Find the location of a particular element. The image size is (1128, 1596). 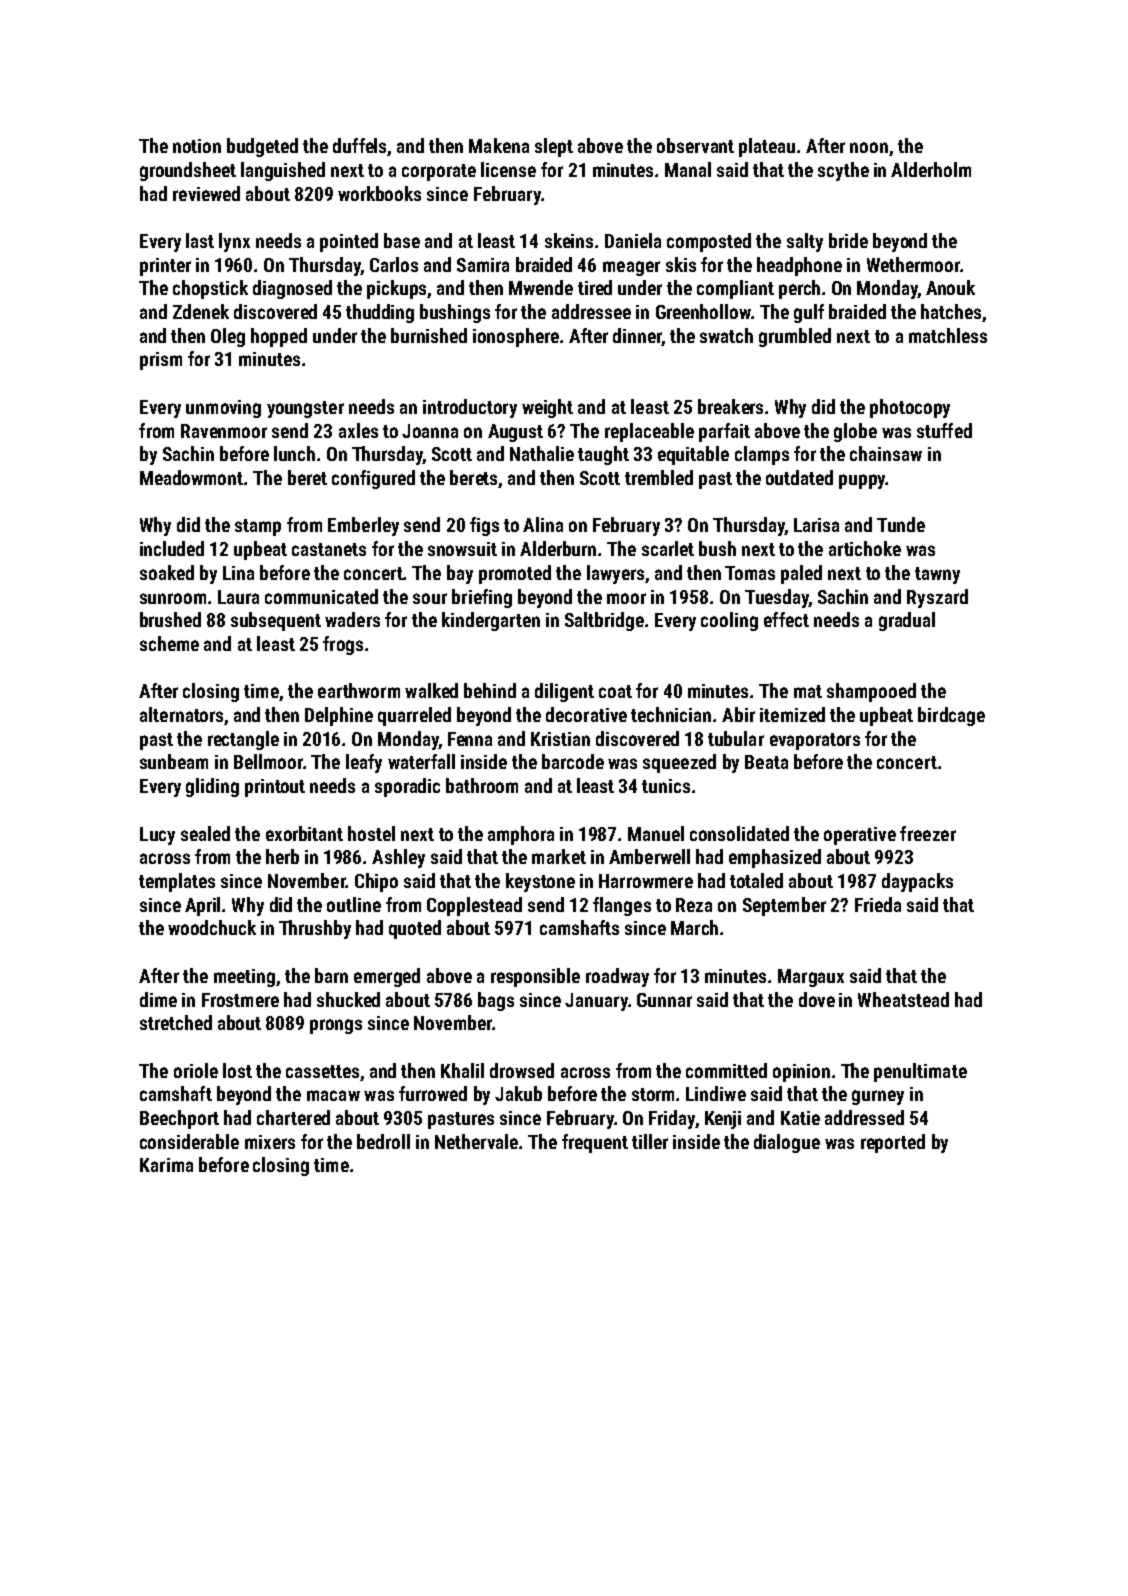

taught is located at coordinates (603, 455).
